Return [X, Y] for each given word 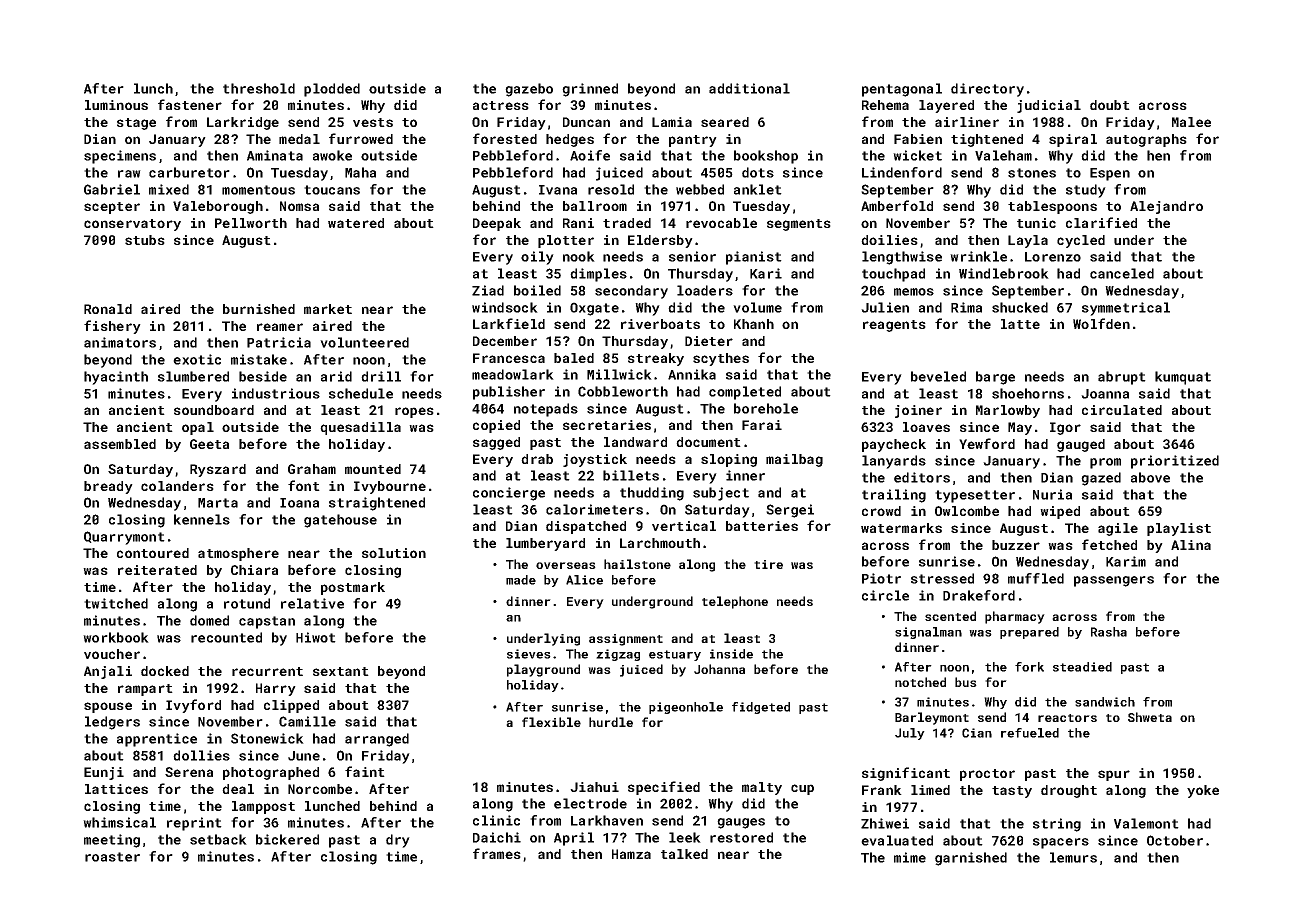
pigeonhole [686, 708]
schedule [361, 393]
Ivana [558, 190]
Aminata [275, 155]
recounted [226, 637]
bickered [287, 839]
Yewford [987, 443]
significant [906, 774]
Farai [762, 425]
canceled [1122, 273]
